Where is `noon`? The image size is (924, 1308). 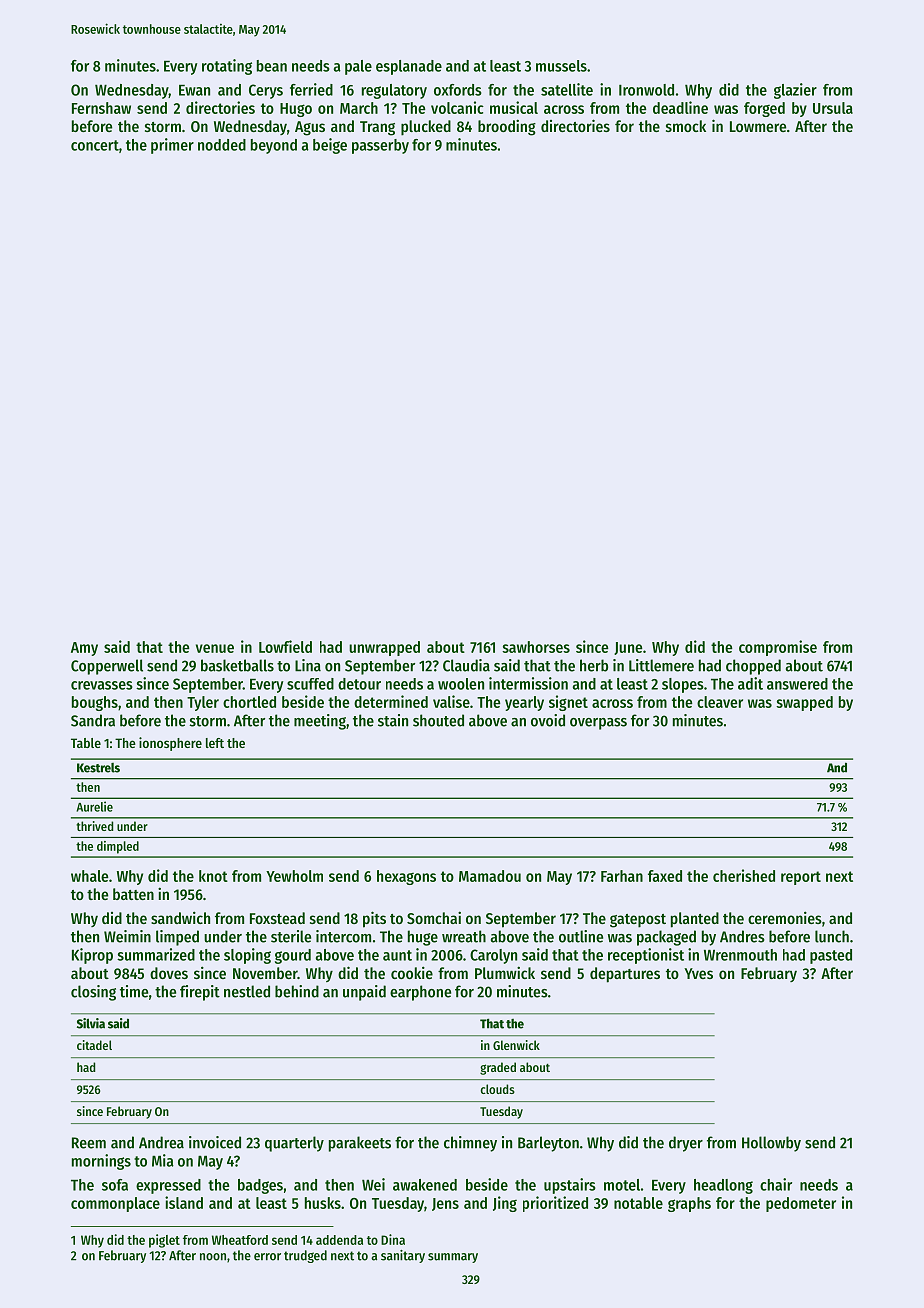
noon is located at coordinates (213, 1257).
